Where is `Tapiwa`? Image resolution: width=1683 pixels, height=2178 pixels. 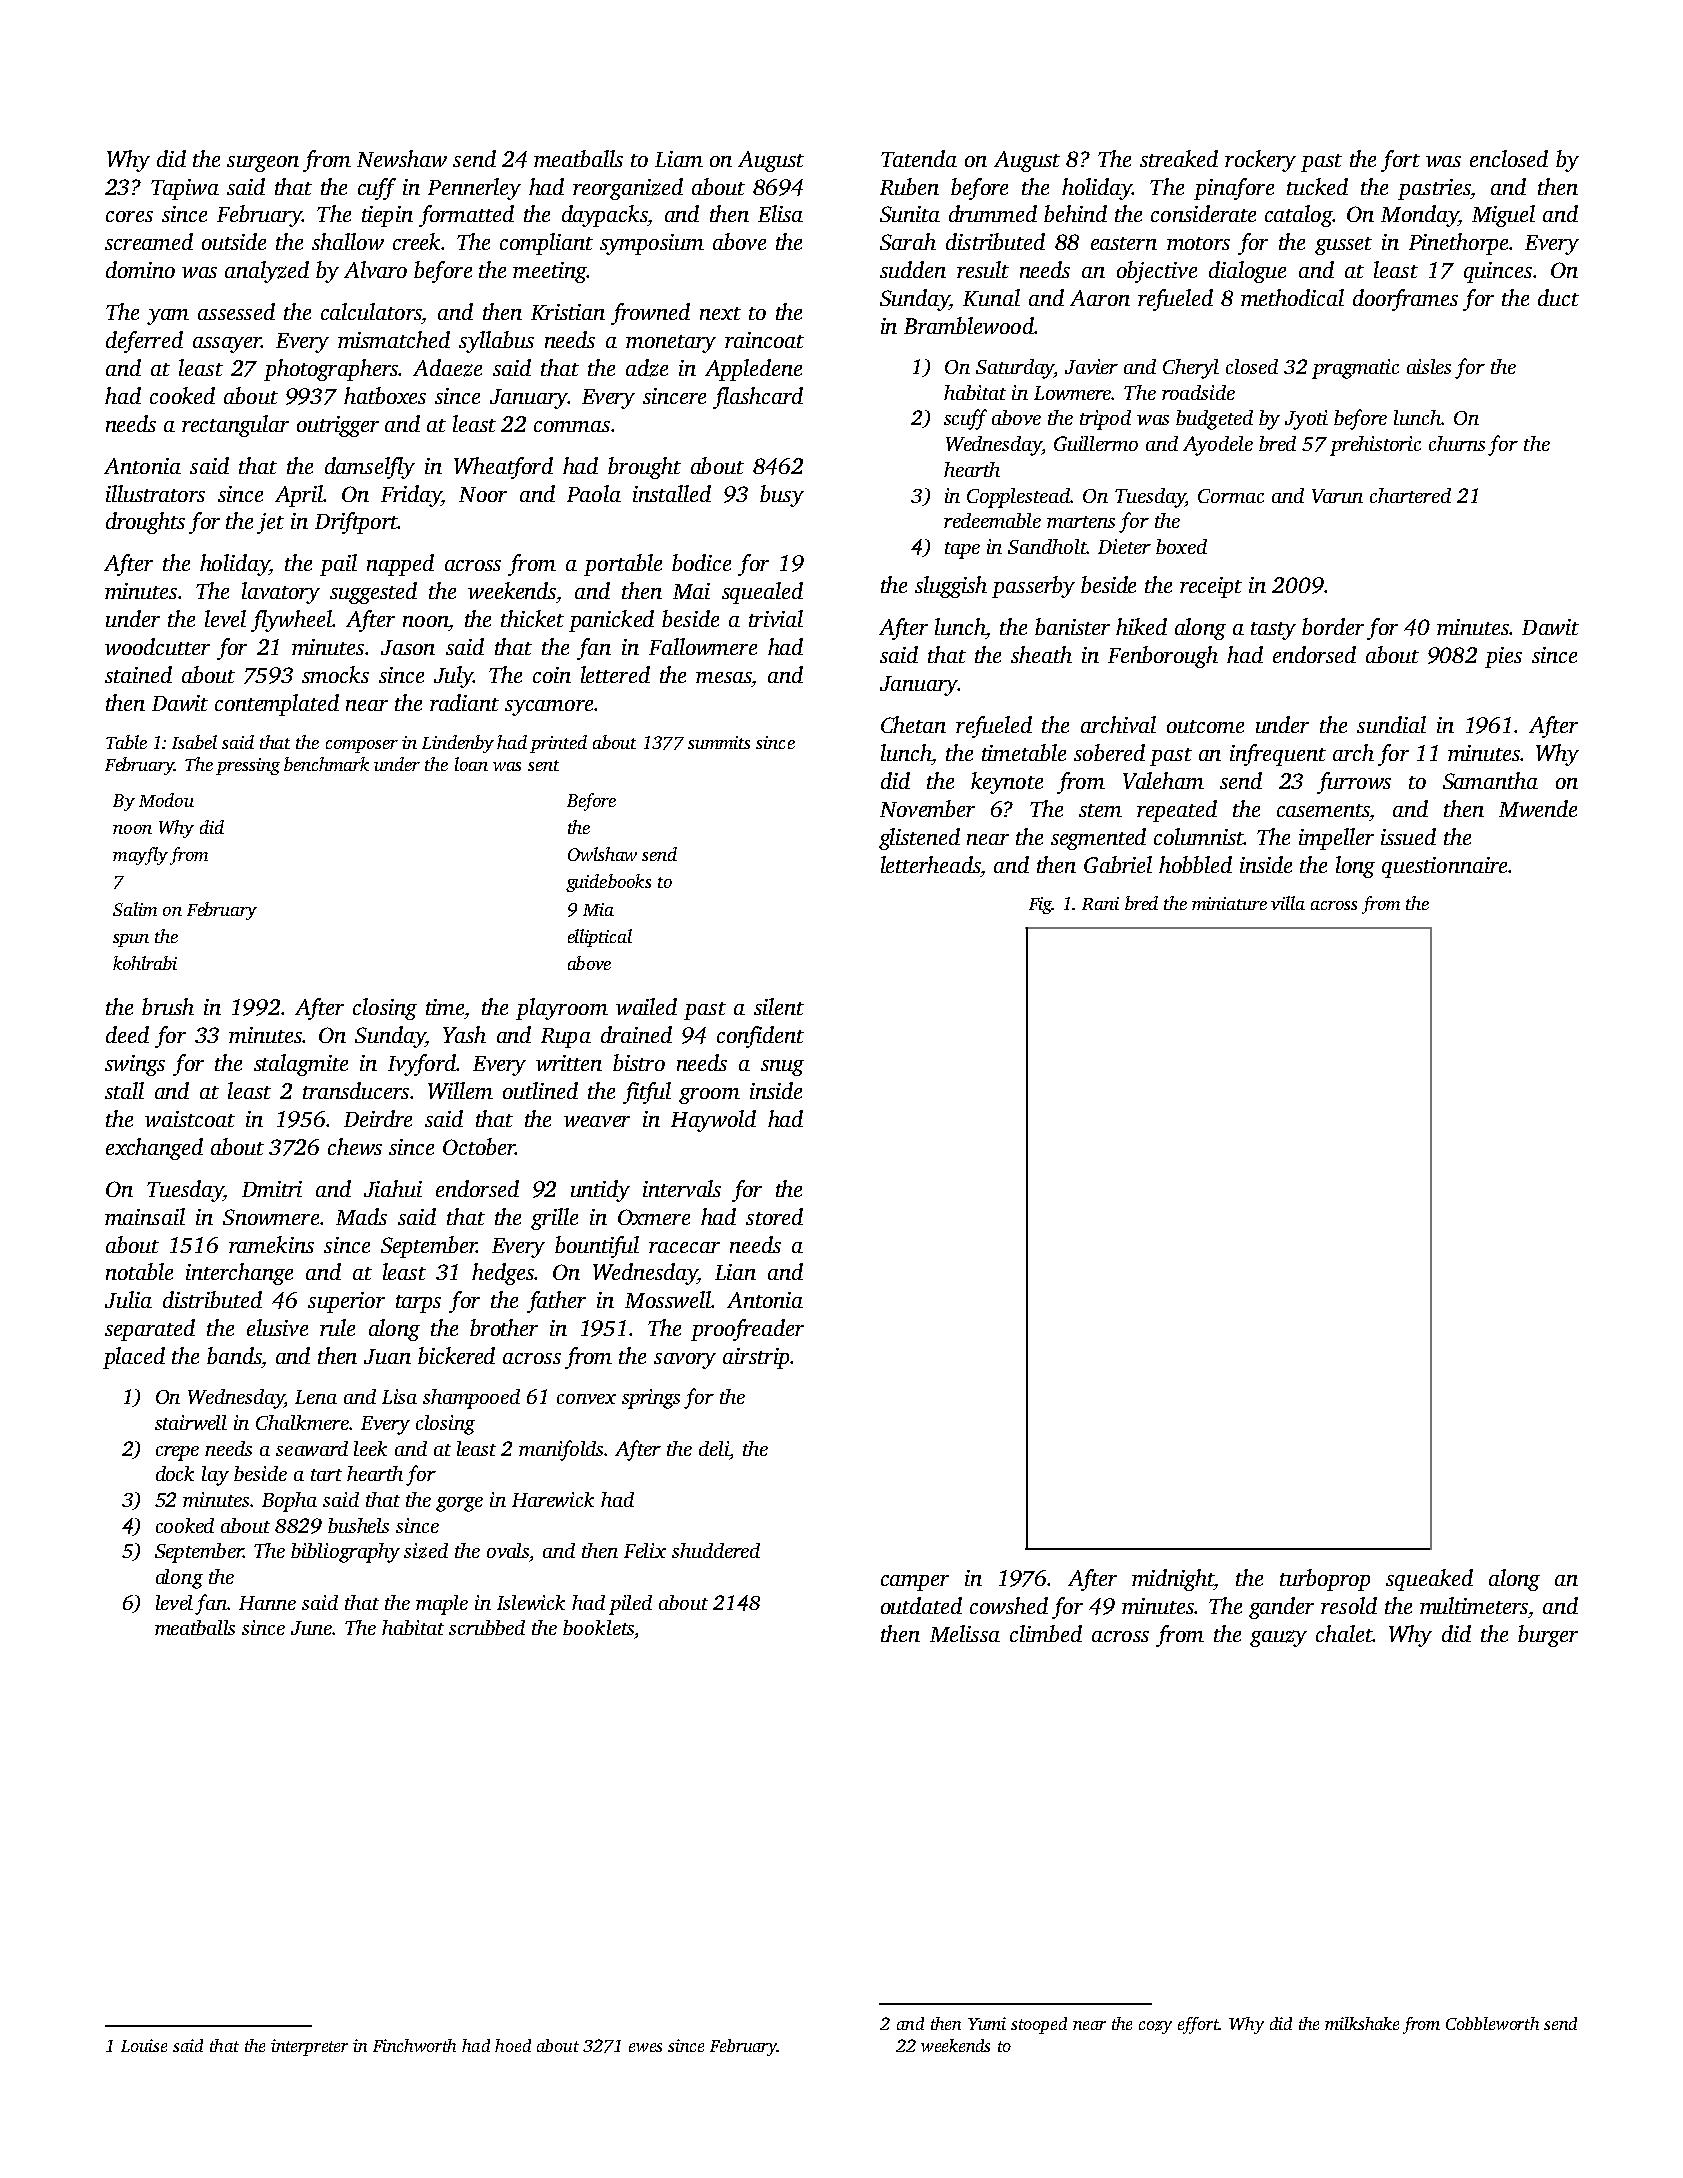
Tapiwa is located at coordinates (185, 189).
